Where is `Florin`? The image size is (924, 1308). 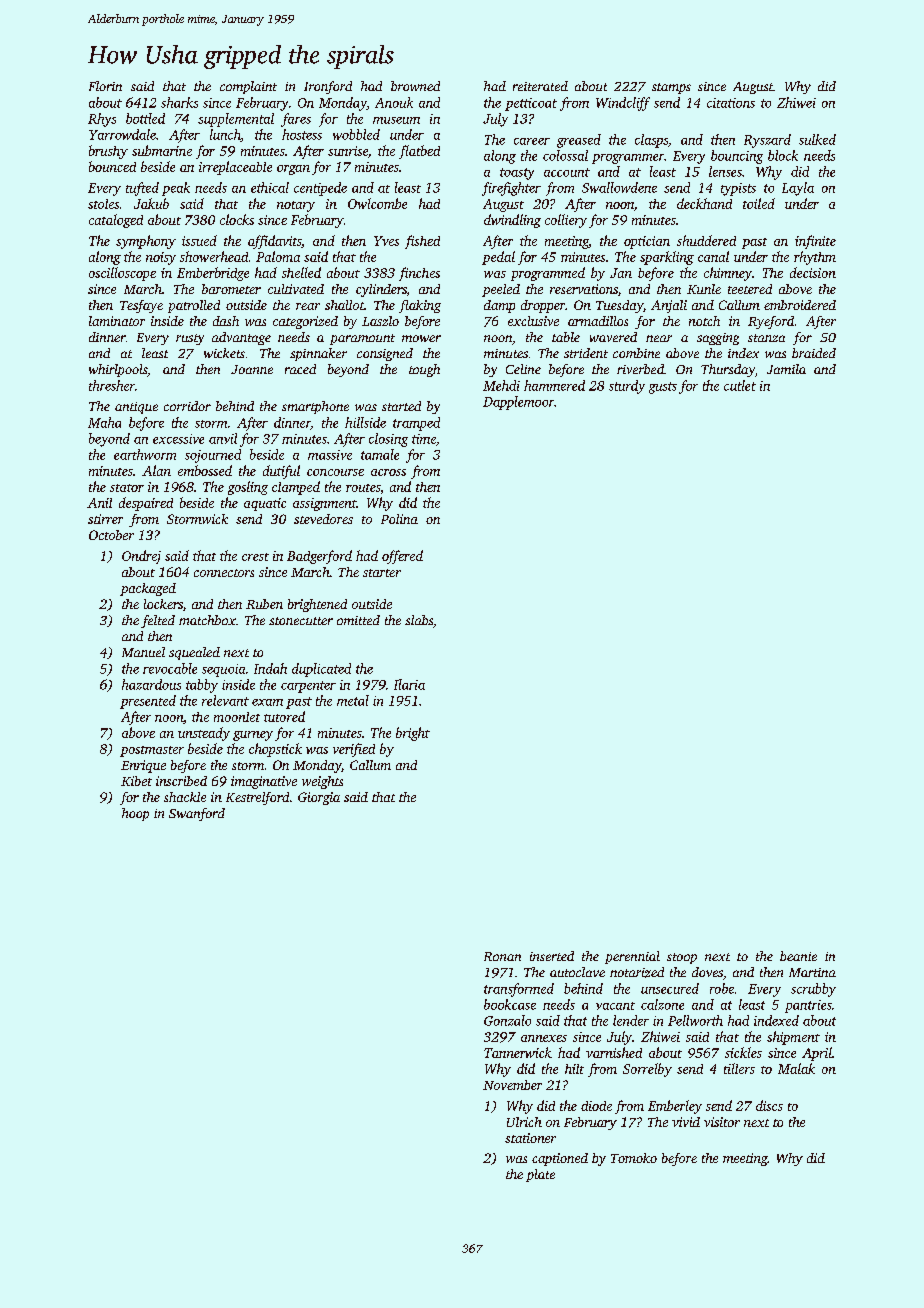
Florin is located at coordinates (105, 86).
